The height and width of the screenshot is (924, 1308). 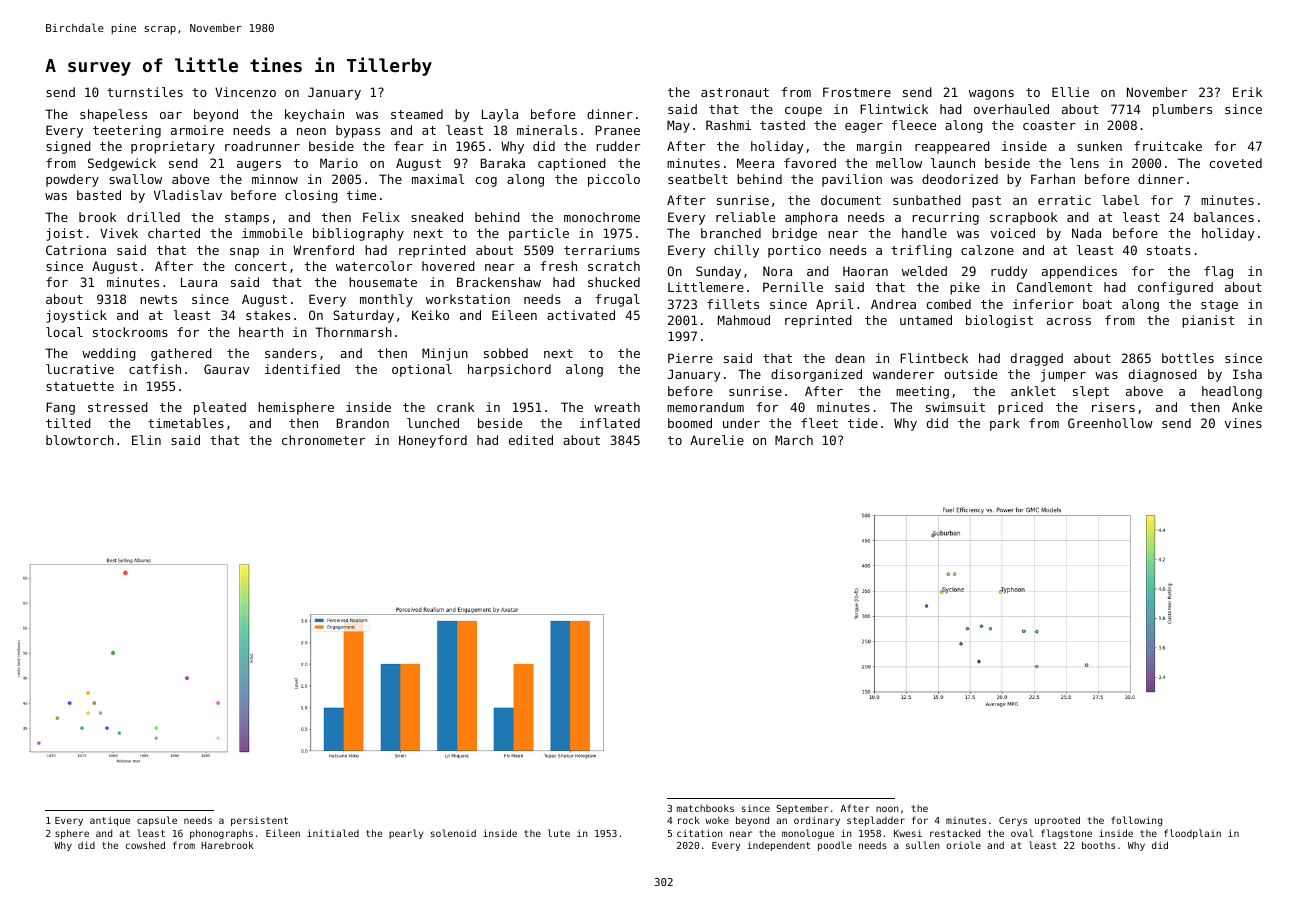 What do you see at coordinates (145, 845) in the screenshot?
I see `cowshed` at bounding box center [145, 845].
